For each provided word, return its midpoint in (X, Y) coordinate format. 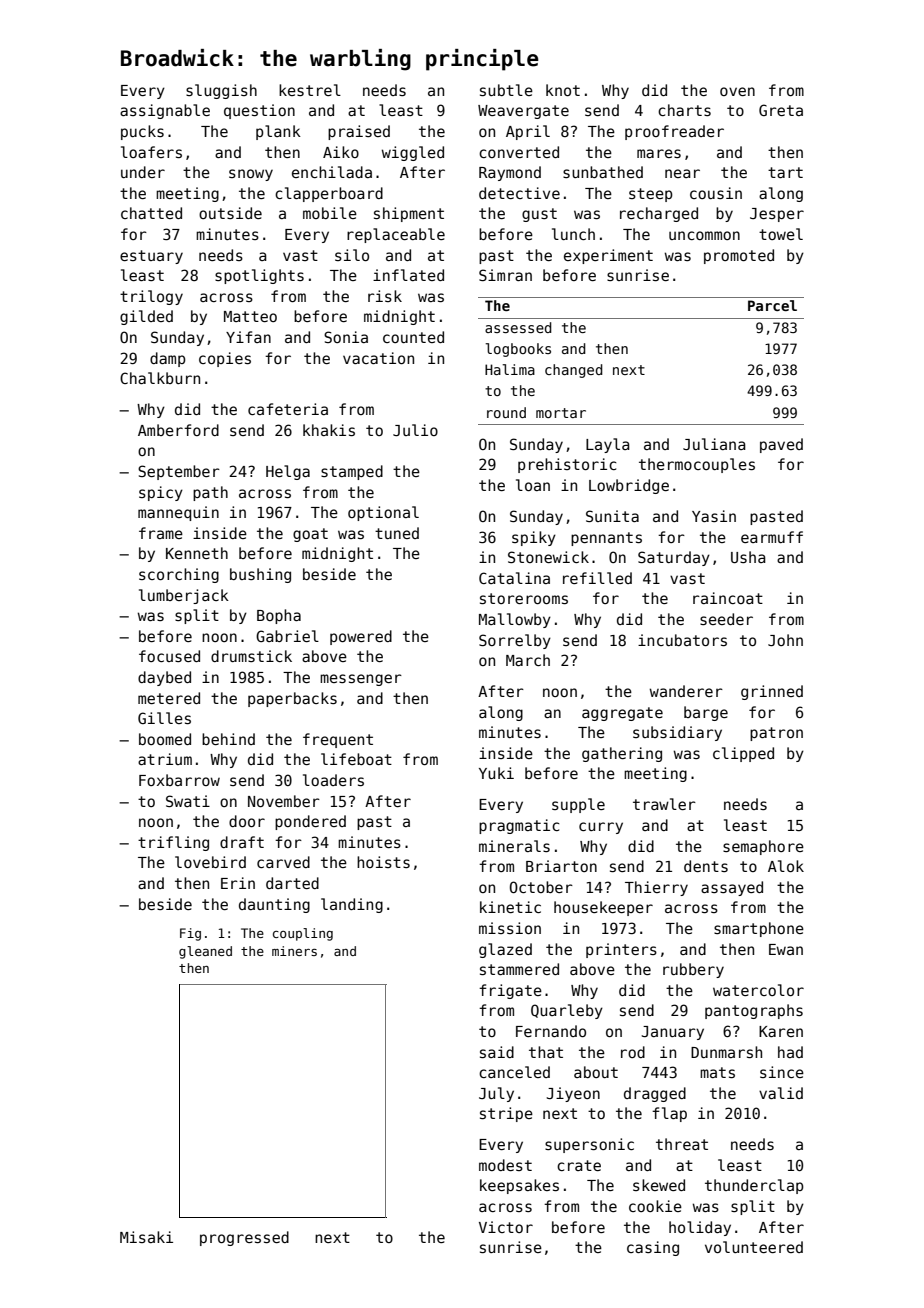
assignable (165, 111)
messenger (361, 680)
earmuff (772, 537)
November (284, 801)
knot (563, 90)
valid (781, 1093)
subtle (506, 90)
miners (294, 951)
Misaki (146, 1237)
